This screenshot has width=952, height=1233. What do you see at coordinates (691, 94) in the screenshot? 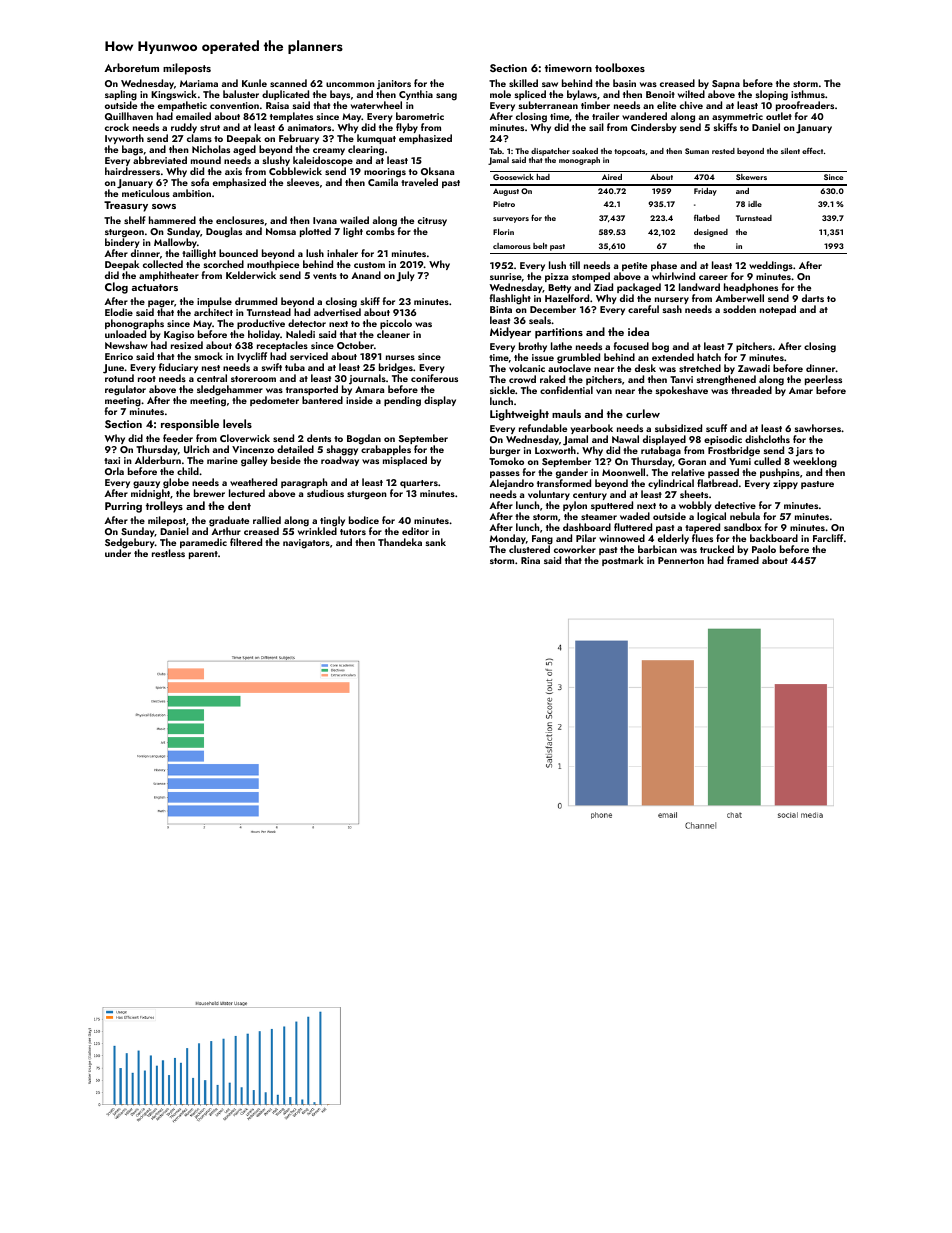
I see `wilted` at bounding box center [691, 94].
